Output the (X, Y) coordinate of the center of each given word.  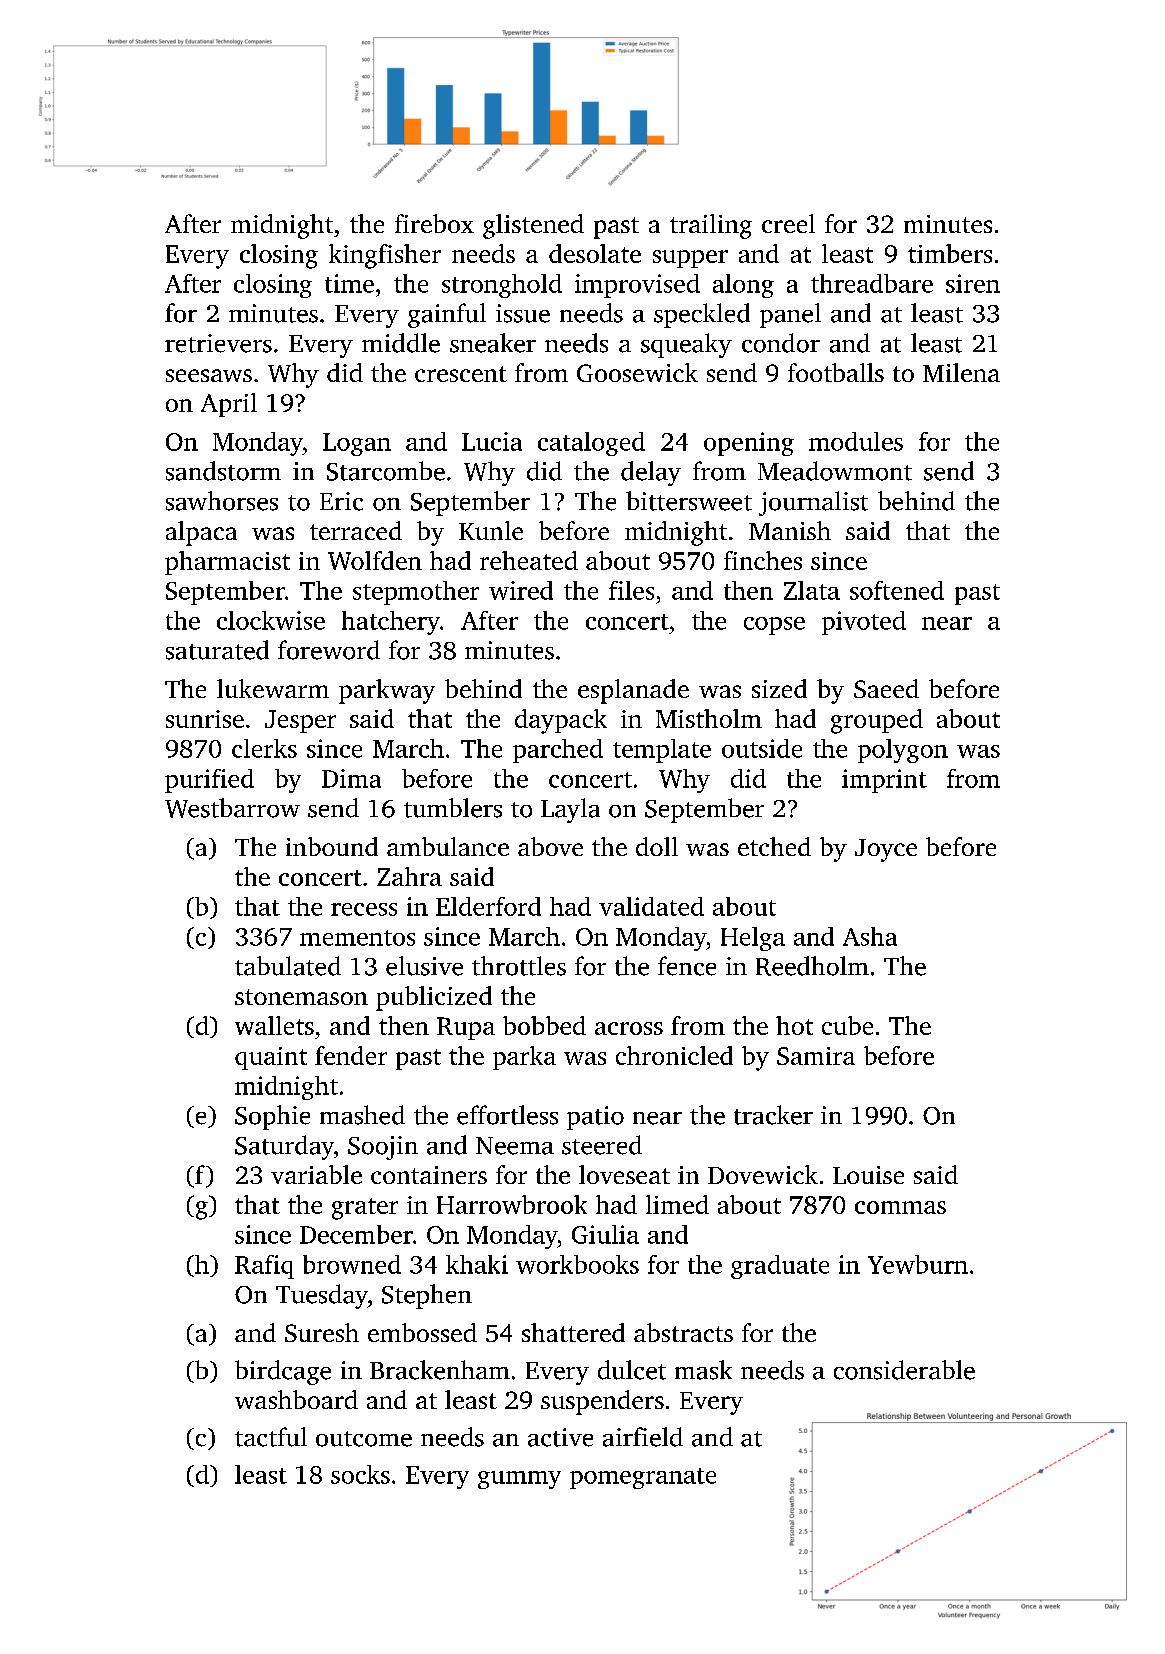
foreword (329, 650)
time (349, 283)
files (631, 590)
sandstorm (223, 471)
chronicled (674, 1055)
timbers (950, 253)
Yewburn (918, 1264)
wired (521, 590)
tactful (271, 1437)
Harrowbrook (512, 1204)
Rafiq (264, 1267)
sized (779, 688)
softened (897, 590)
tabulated (288, 966)
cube (847, 1025)
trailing (711, 226)
